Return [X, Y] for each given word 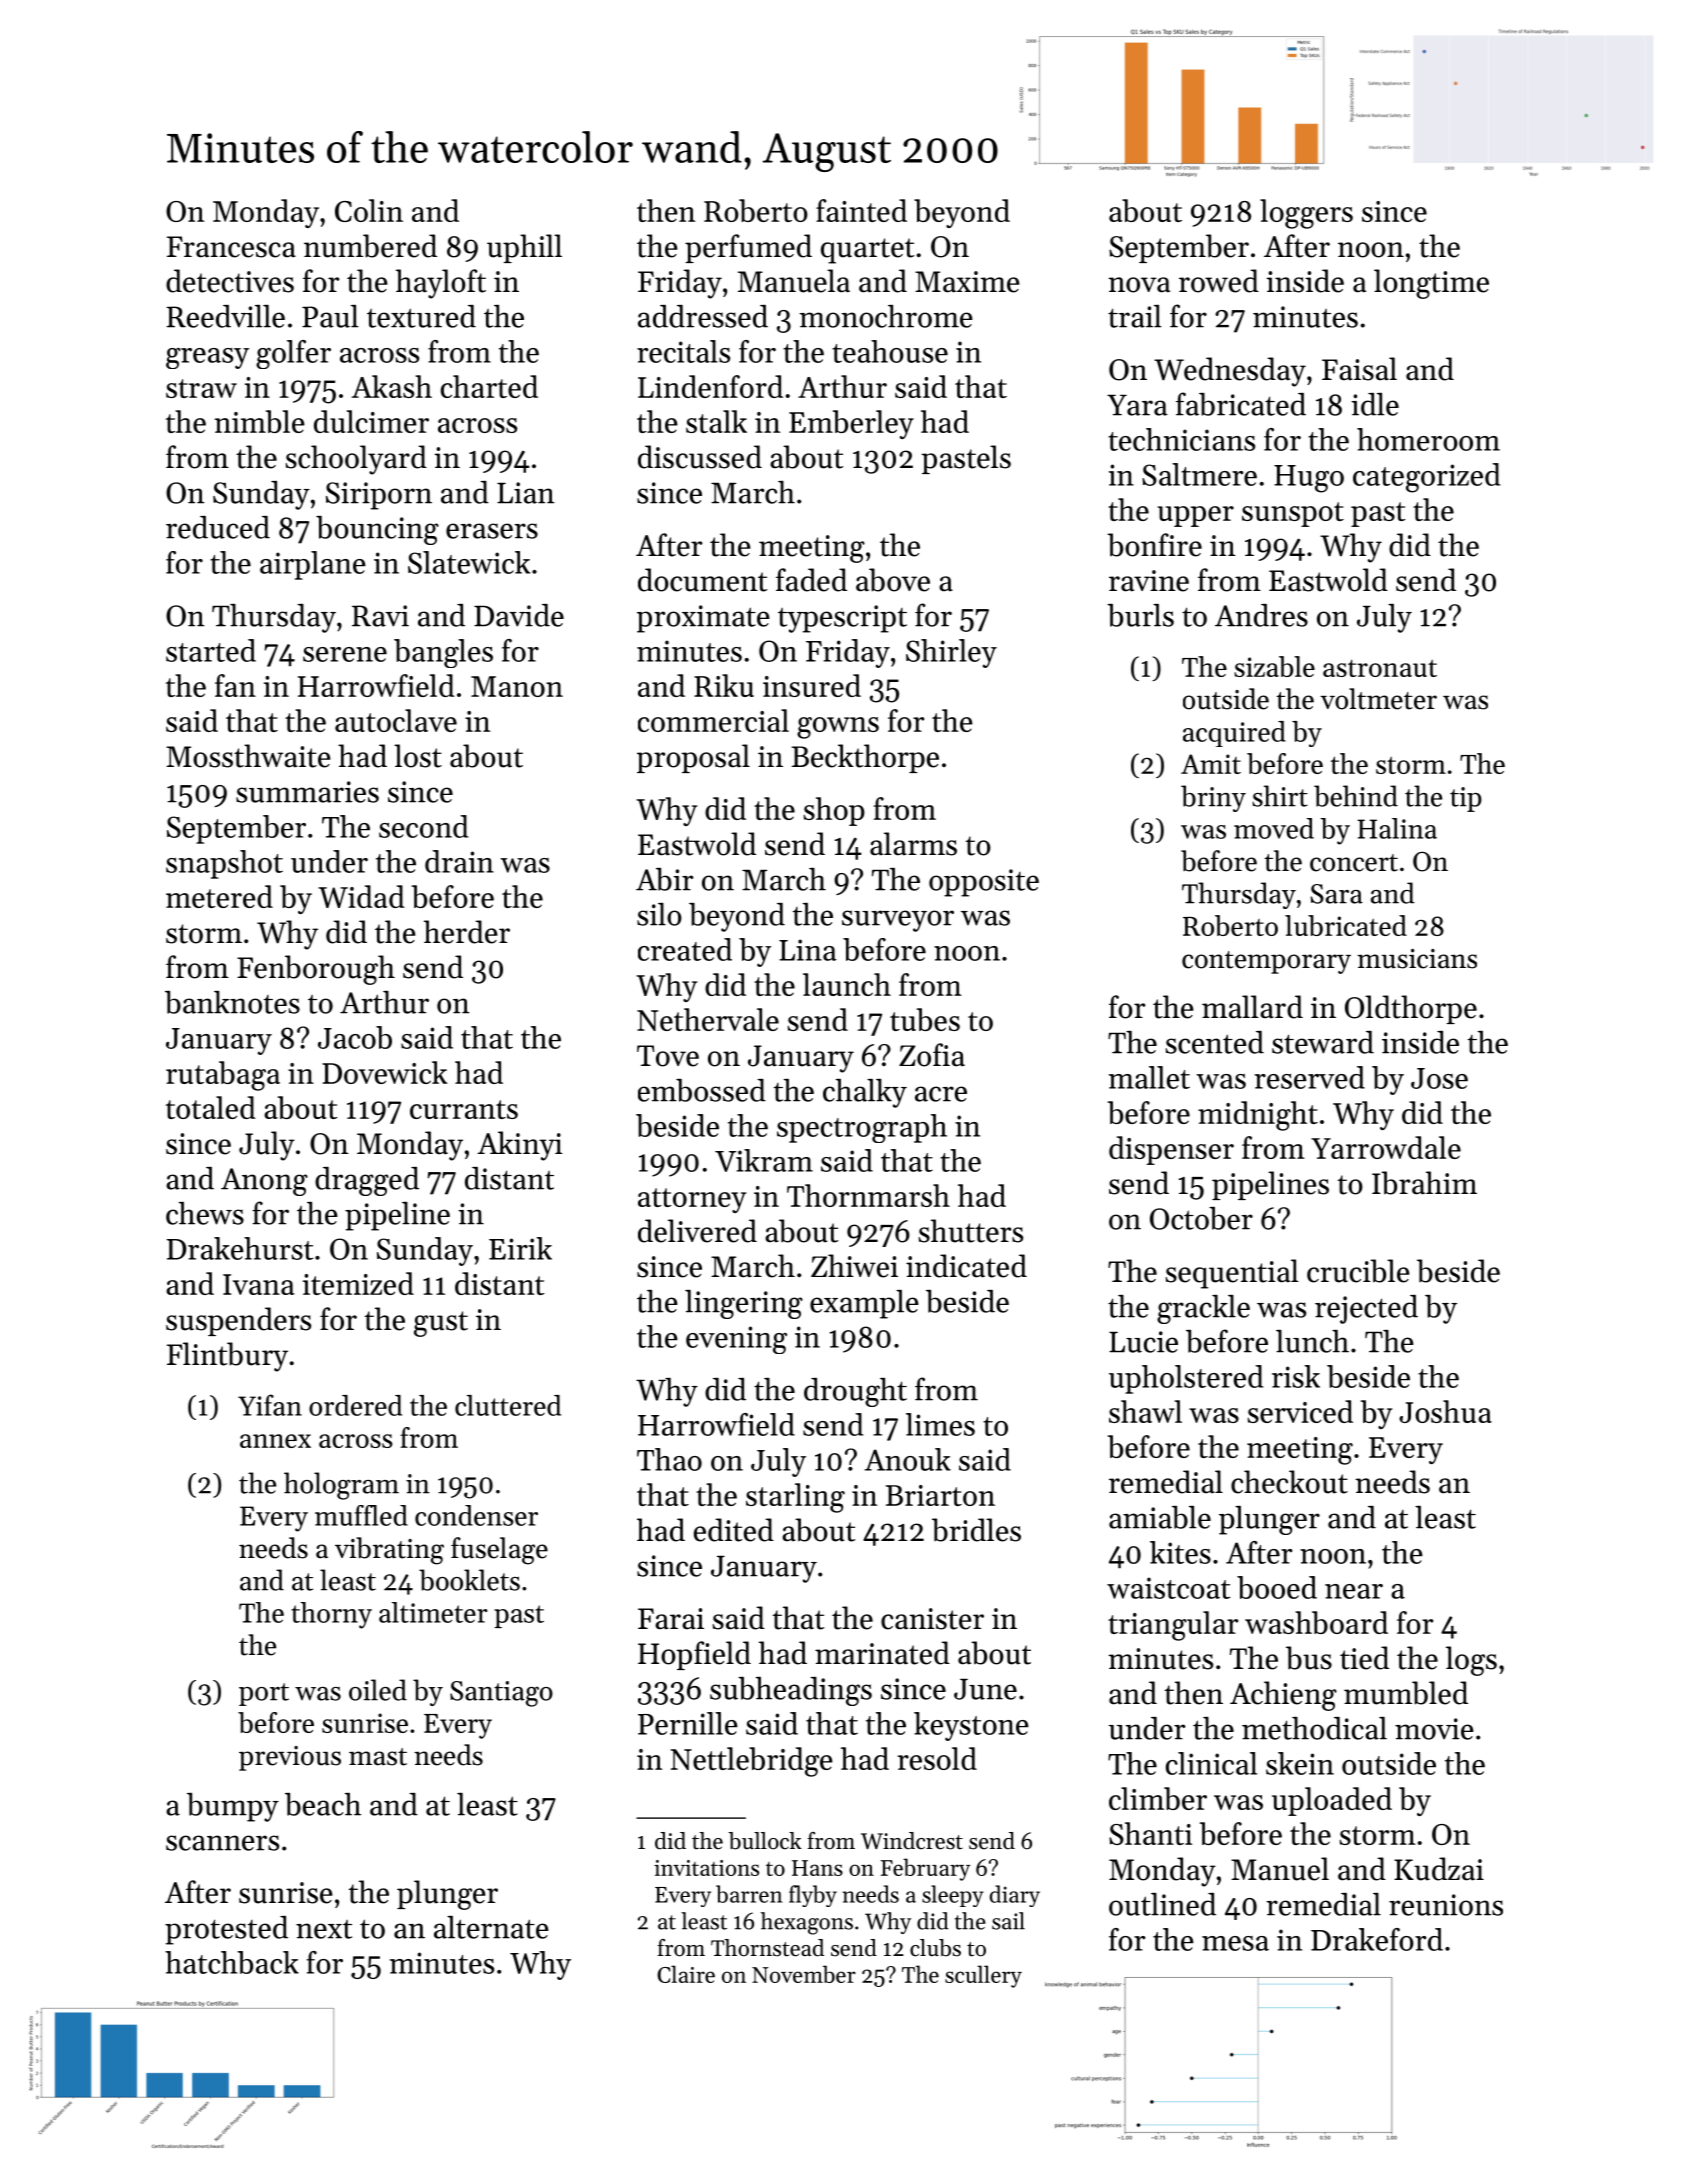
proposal [693, 758]
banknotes [232, 1002]
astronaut [1380, 668]
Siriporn [379, 496]
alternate [491, 1927]
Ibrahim [1424, 1183]
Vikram [764, 1160]
